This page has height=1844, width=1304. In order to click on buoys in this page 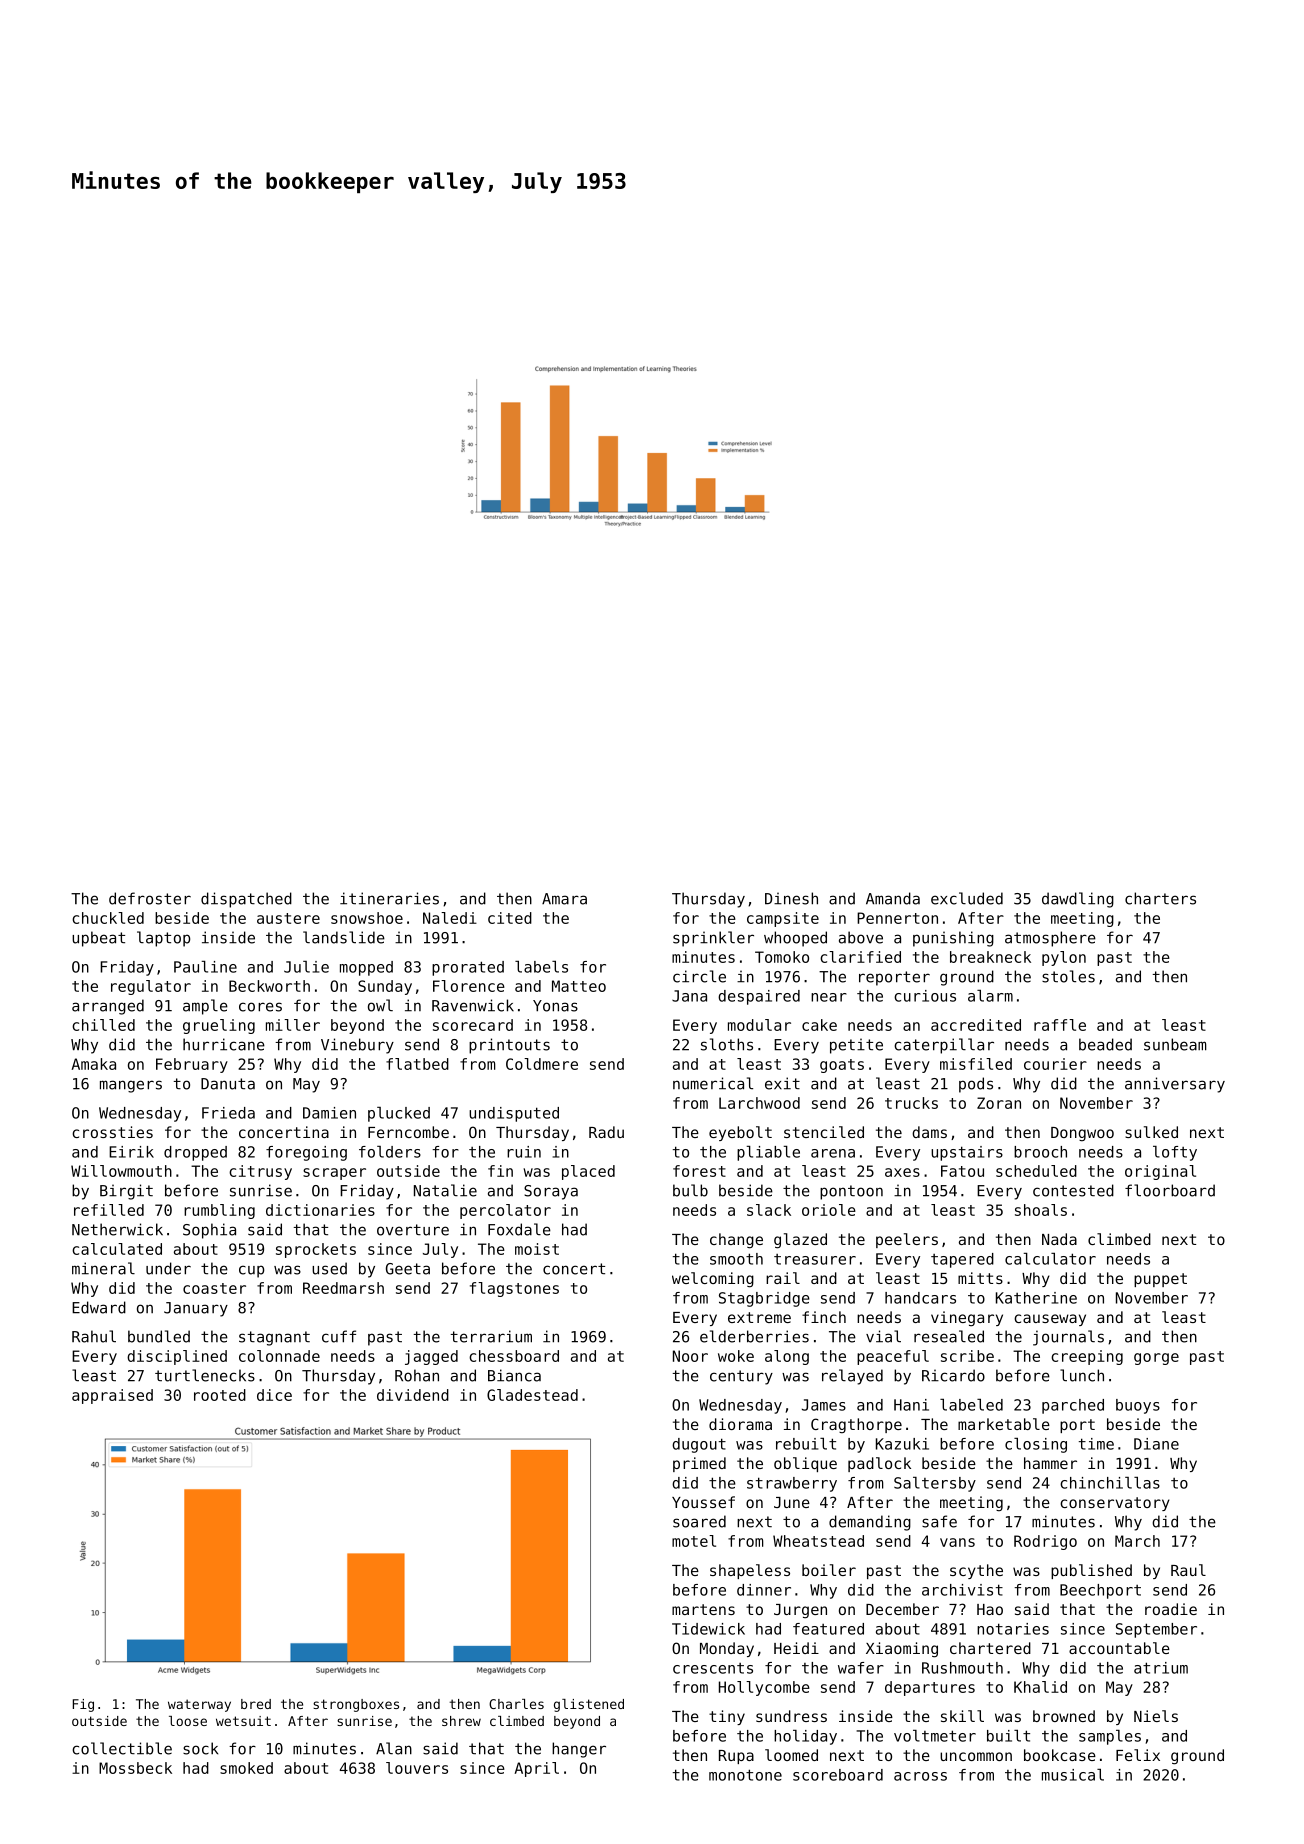, I will do `click(1138, 1406)`.
